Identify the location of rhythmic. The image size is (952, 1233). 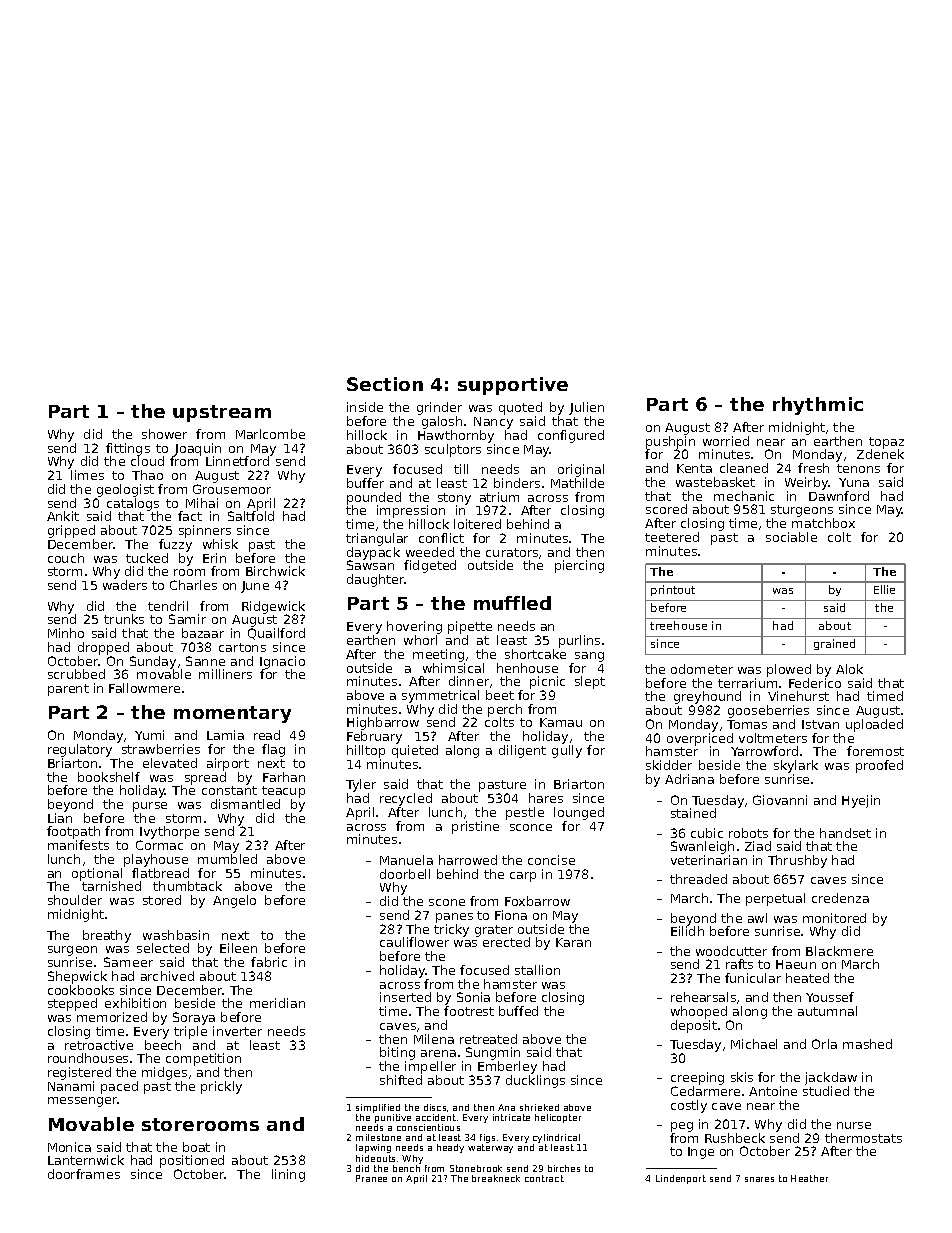
(818, 406).
